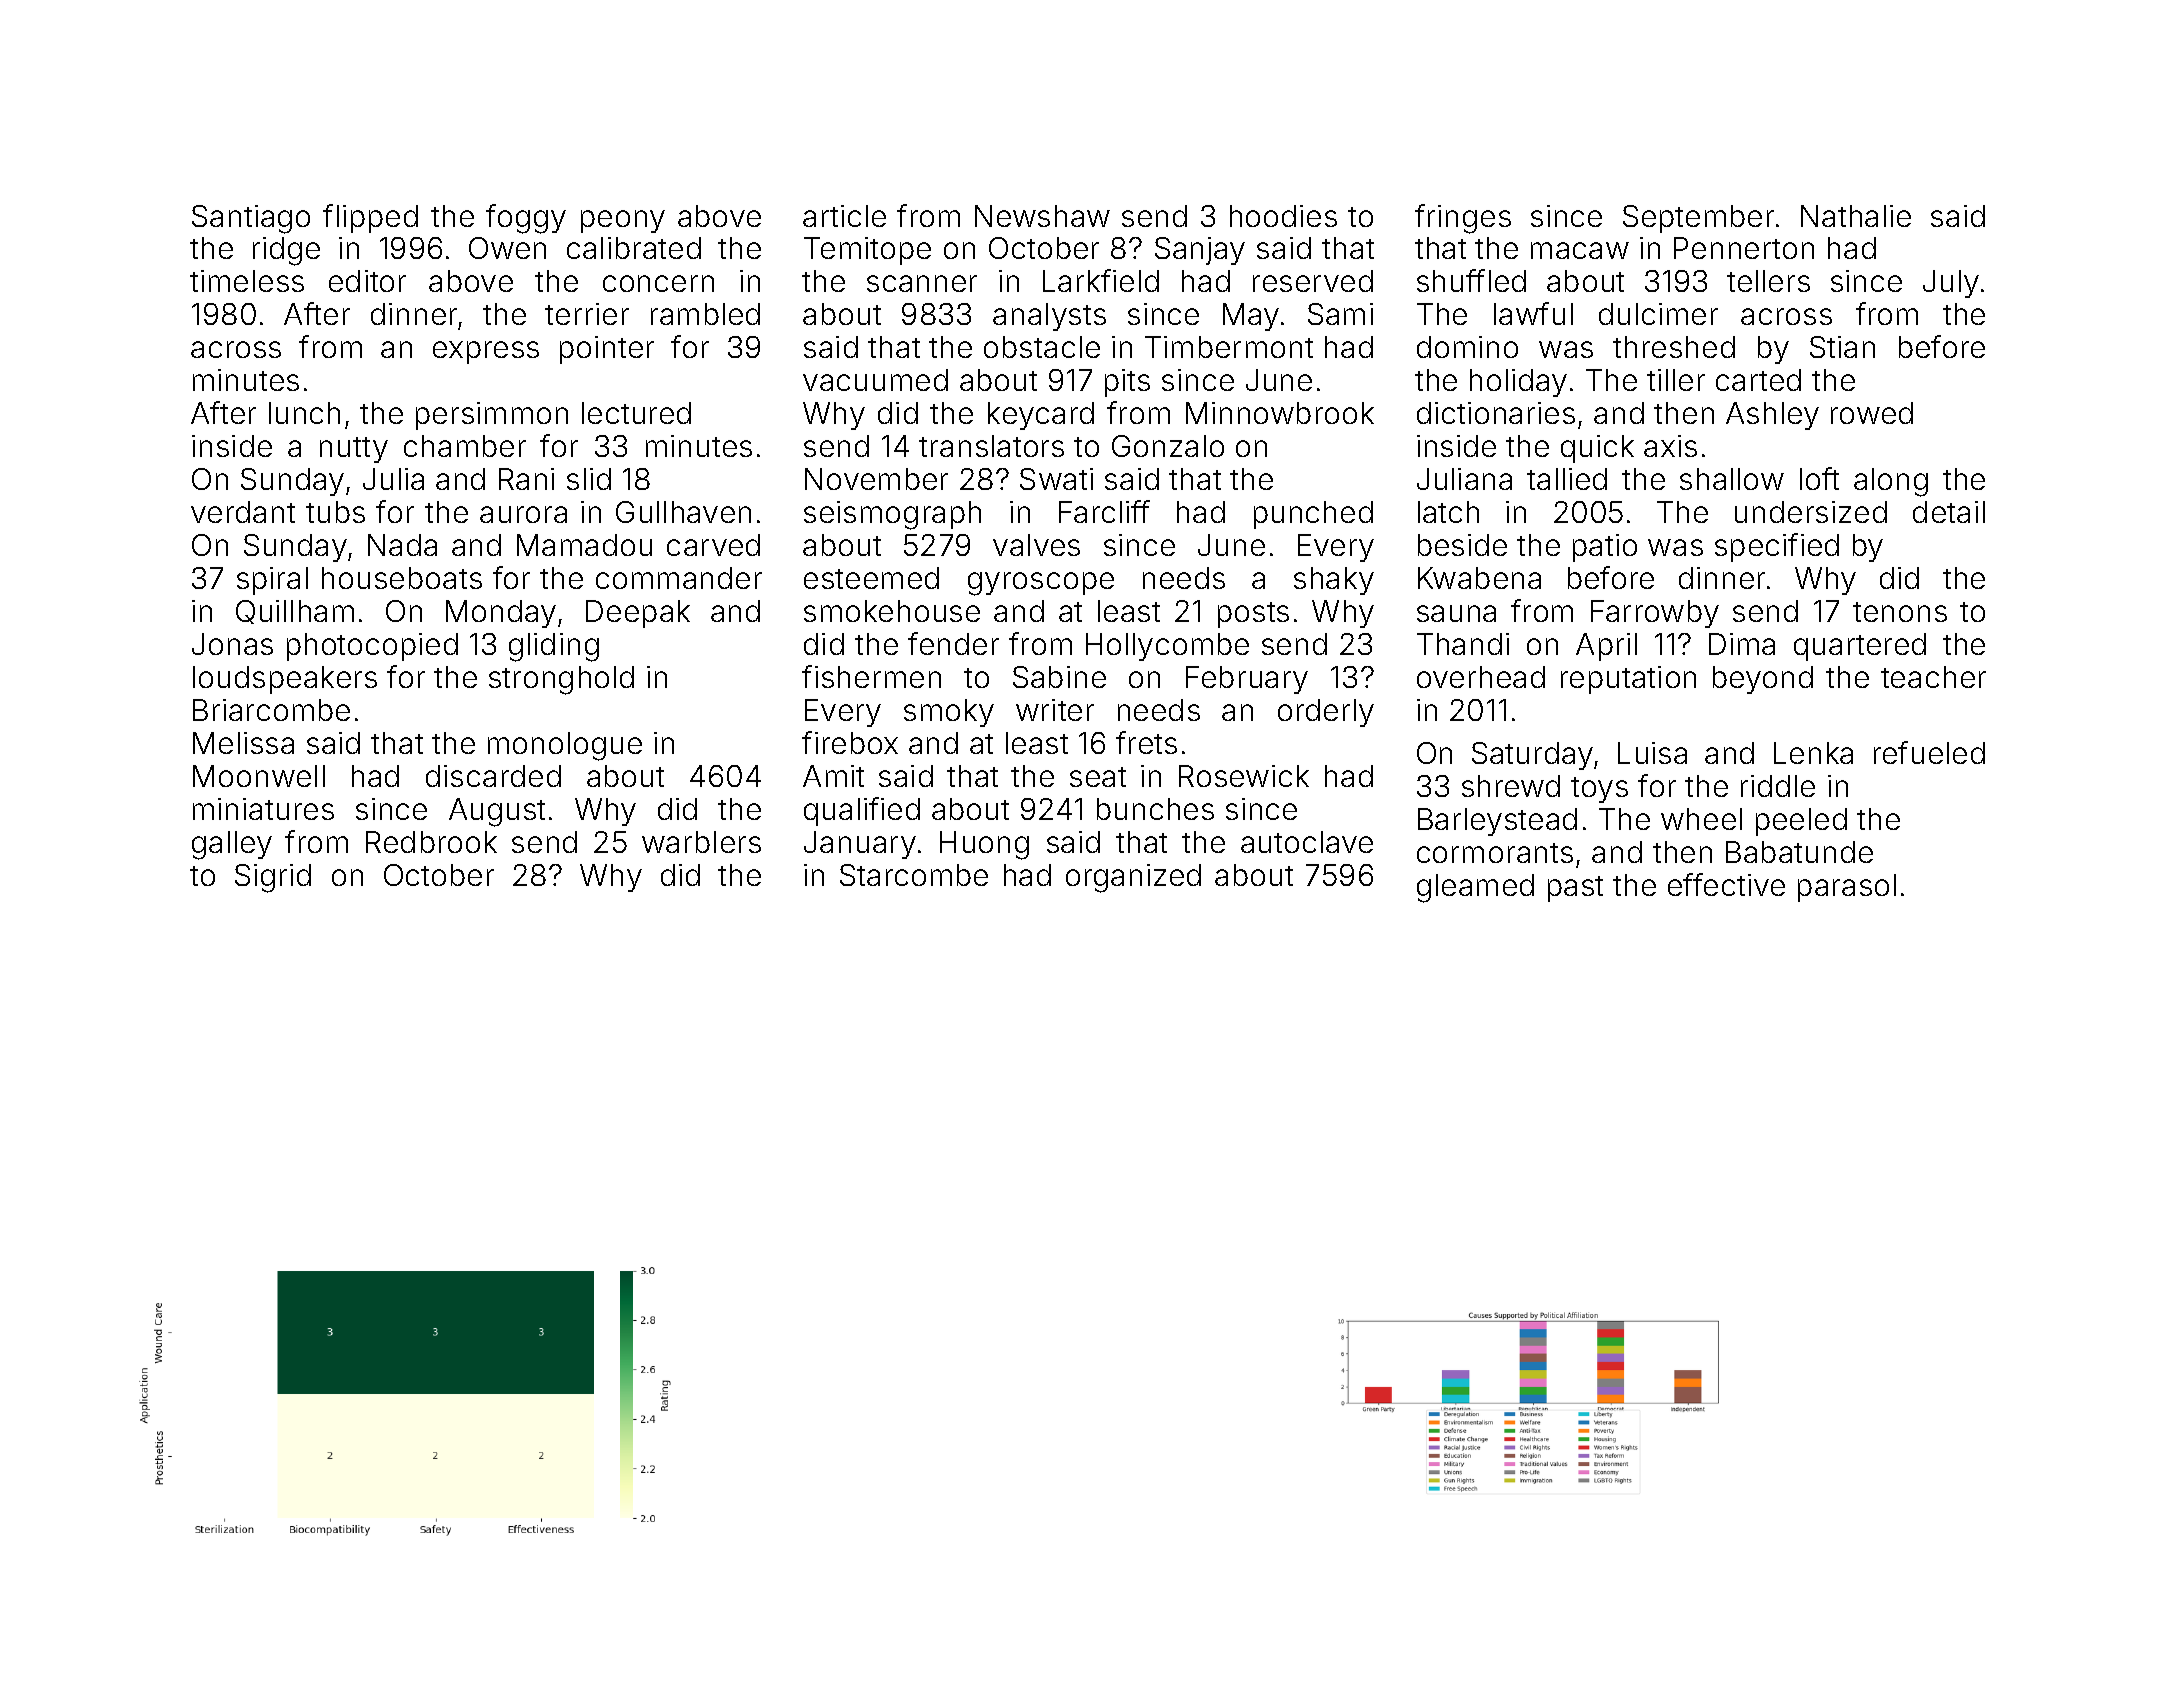 The height and width of the screenshot is (1683, 2178). I want to click on stronghold, so click(561, 680).
